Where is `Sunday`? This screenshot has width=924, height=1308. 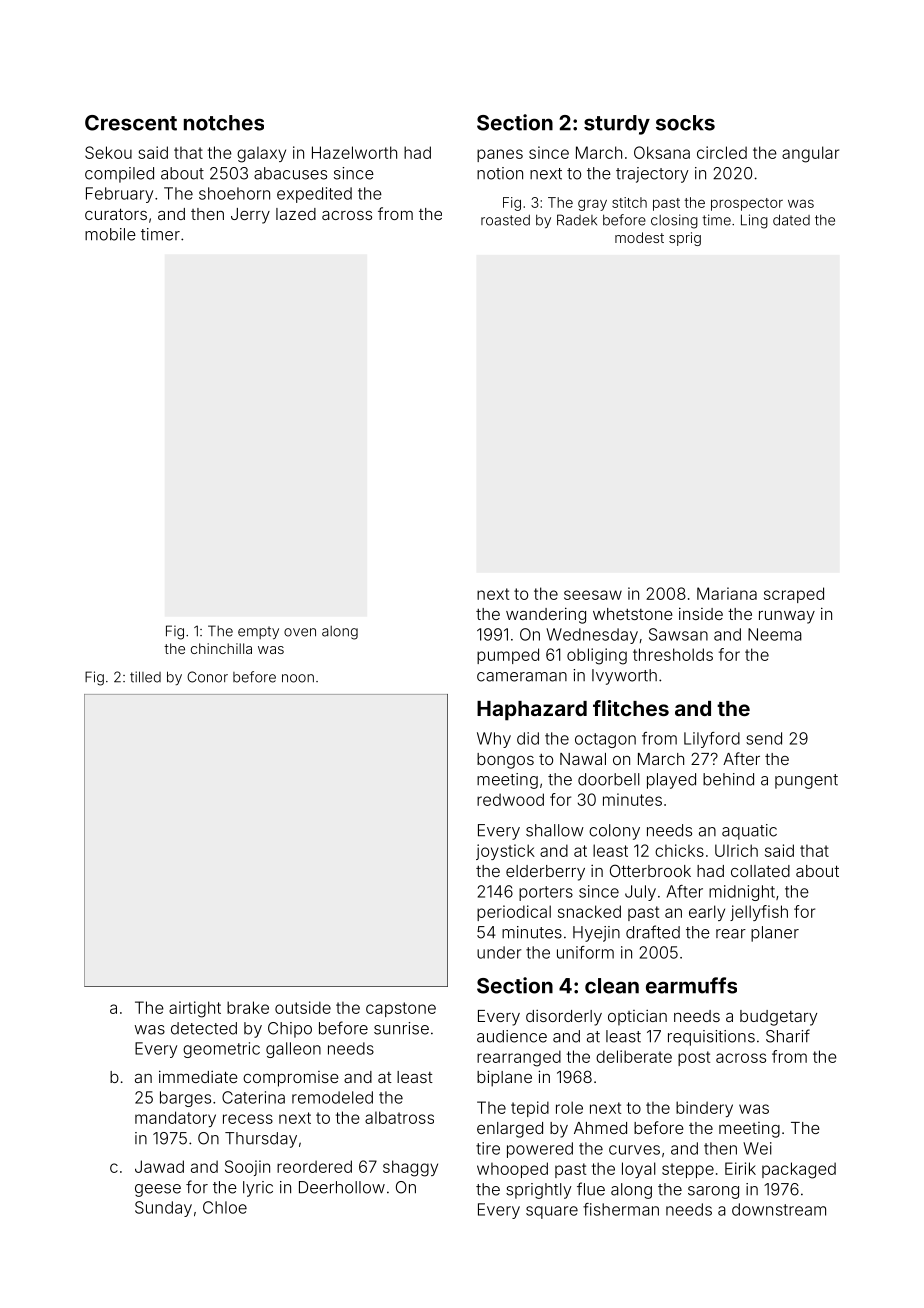 Sunday is located at coordinates (163, 1209).
